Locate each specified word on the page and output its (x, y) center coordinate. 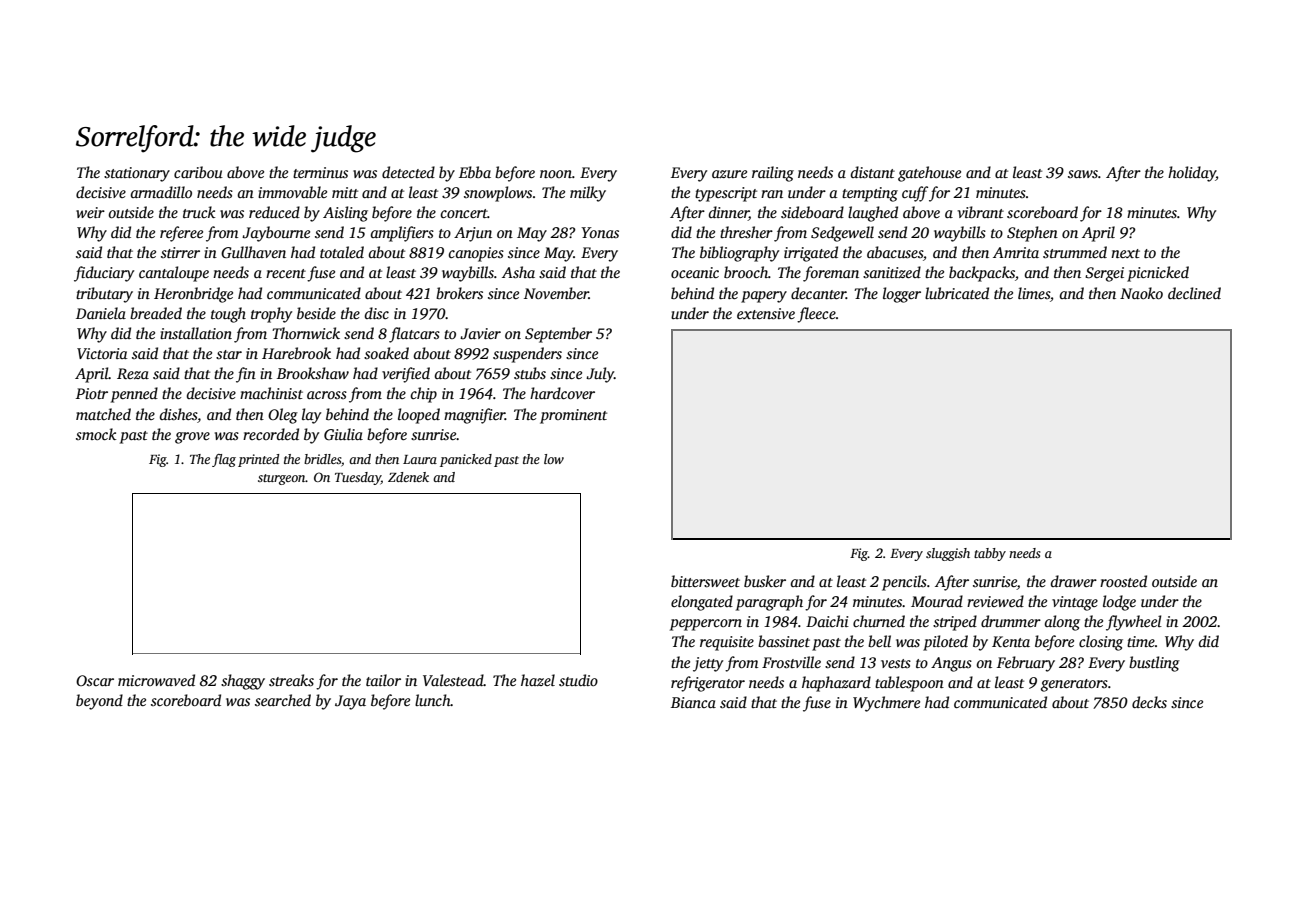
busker (765, 581)
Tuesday (358, 478)
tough (228, 315)
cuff (915, 194)
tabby (990, 554)
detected (408, 172)
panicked (466, 460)
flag (224, 460)
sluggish (948, 554)
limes (1034, 293)
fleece (816, 315)
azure (729, 174)
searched (283, 700)
